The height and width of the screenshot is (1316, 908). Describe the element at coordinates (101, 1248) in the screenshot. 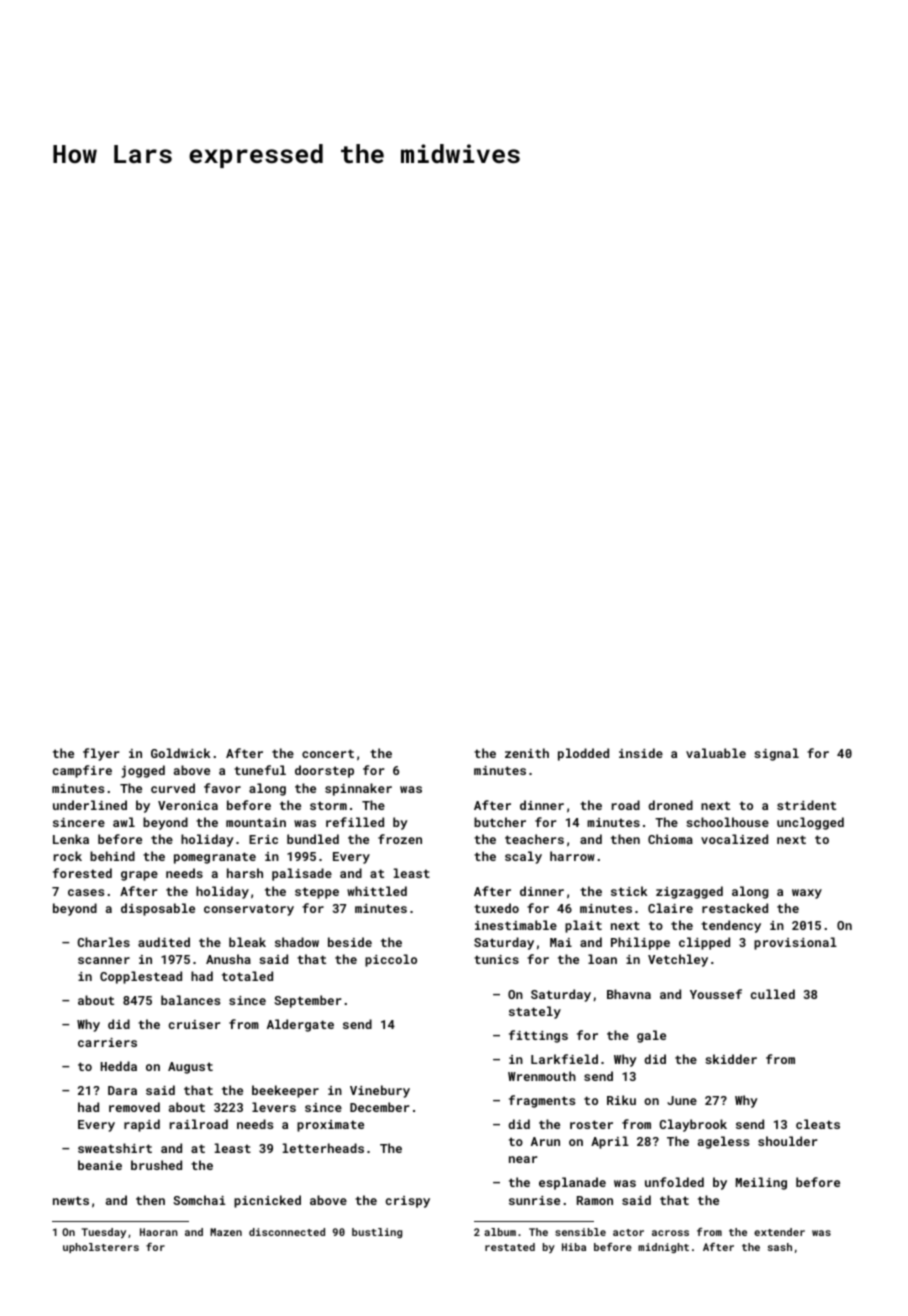

I see `upholsterers` at that location.
